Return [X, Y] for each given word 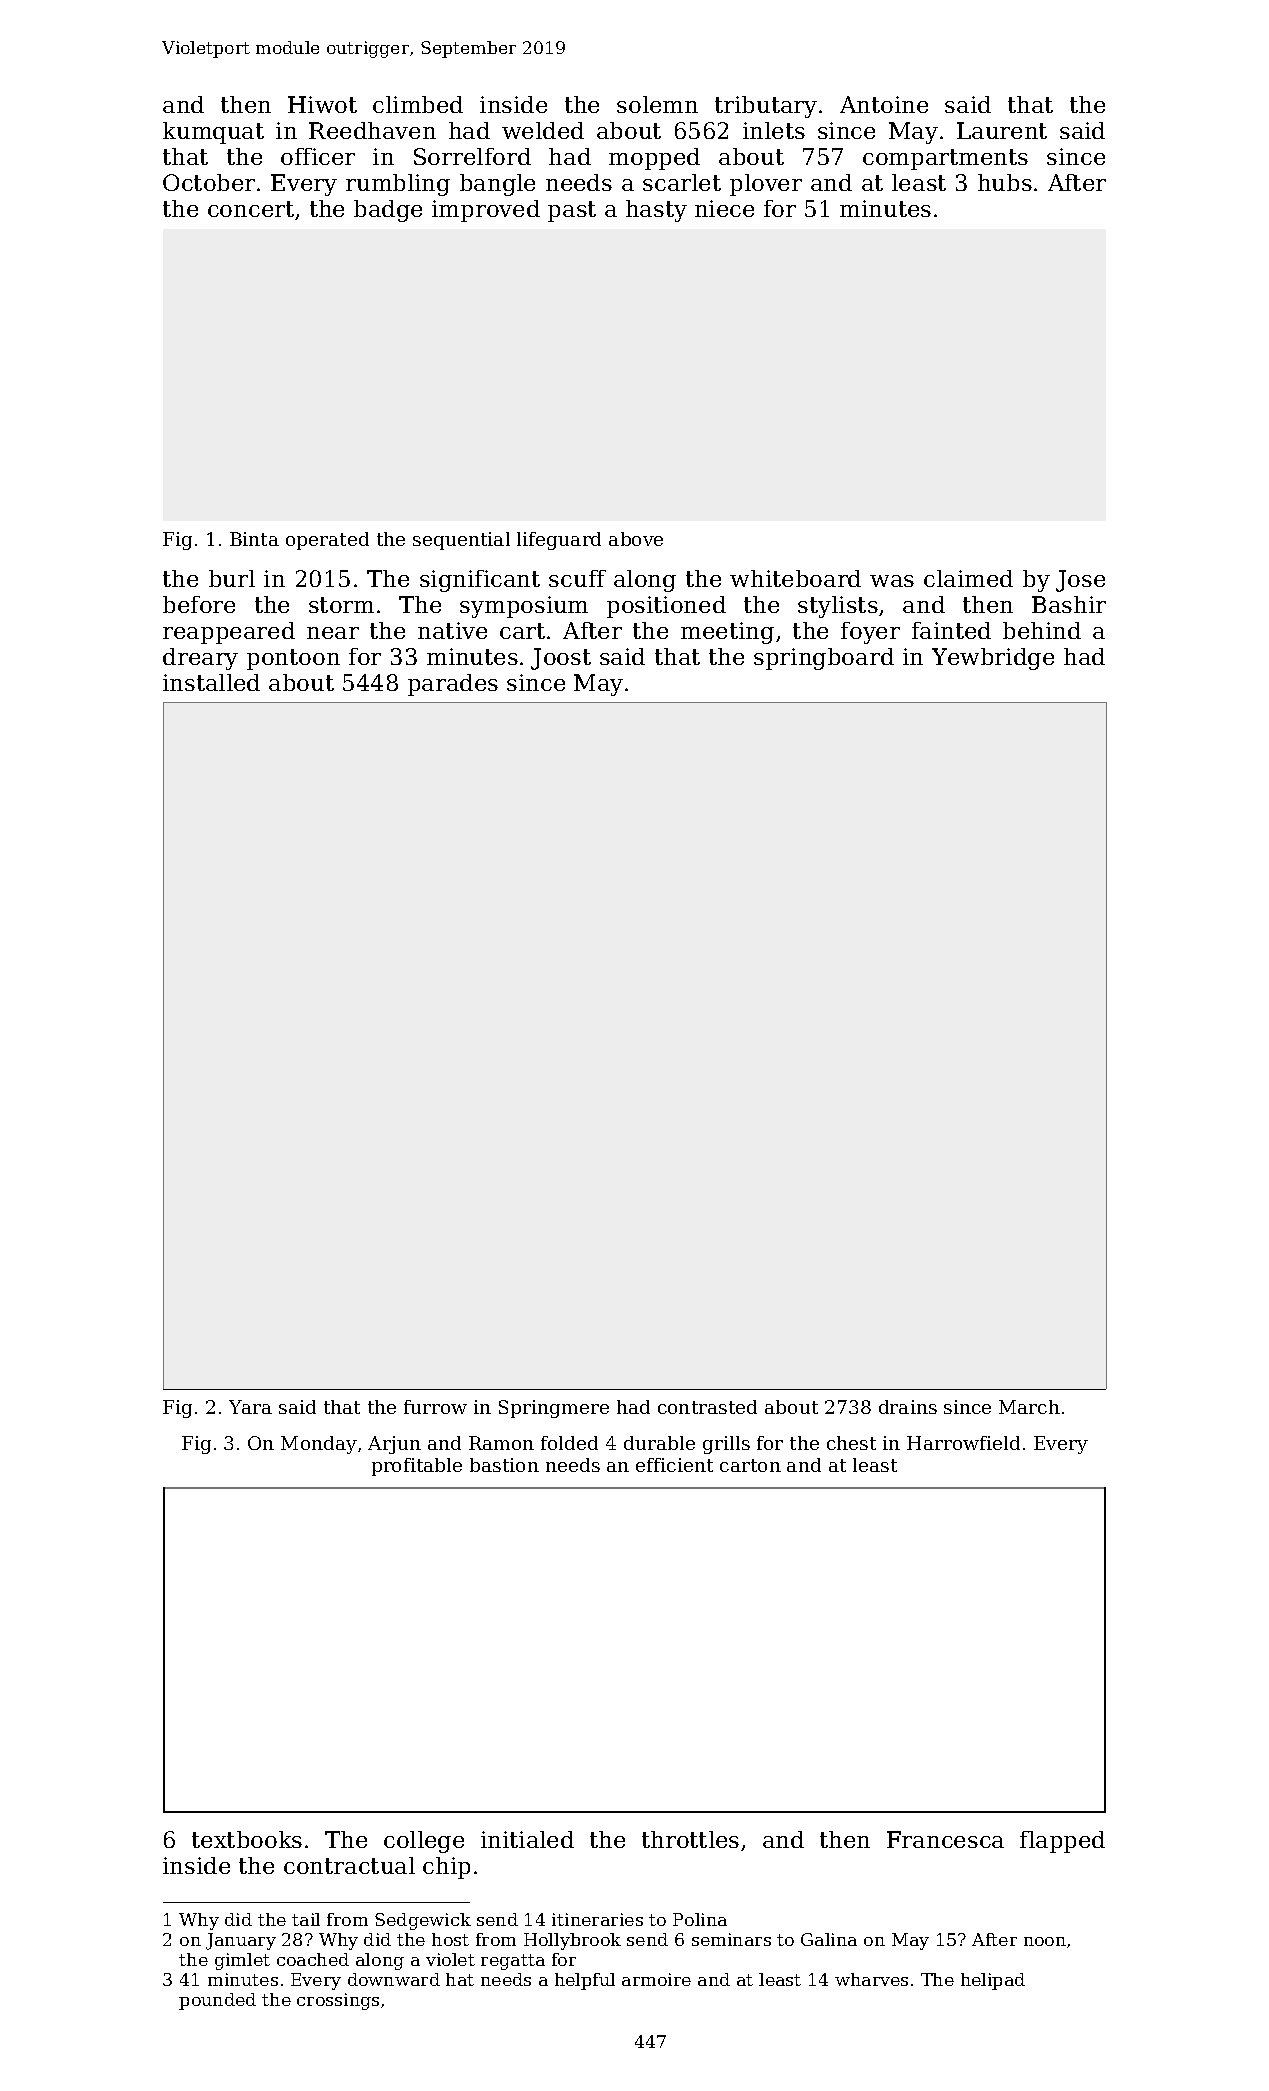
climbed [418, 104]
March [1029, 1407]
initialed [527, 1839]
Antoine [884, 104]
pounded [217, 2001]
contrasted [707, 1407]
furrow [435, 1407]
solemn [657, 104]
